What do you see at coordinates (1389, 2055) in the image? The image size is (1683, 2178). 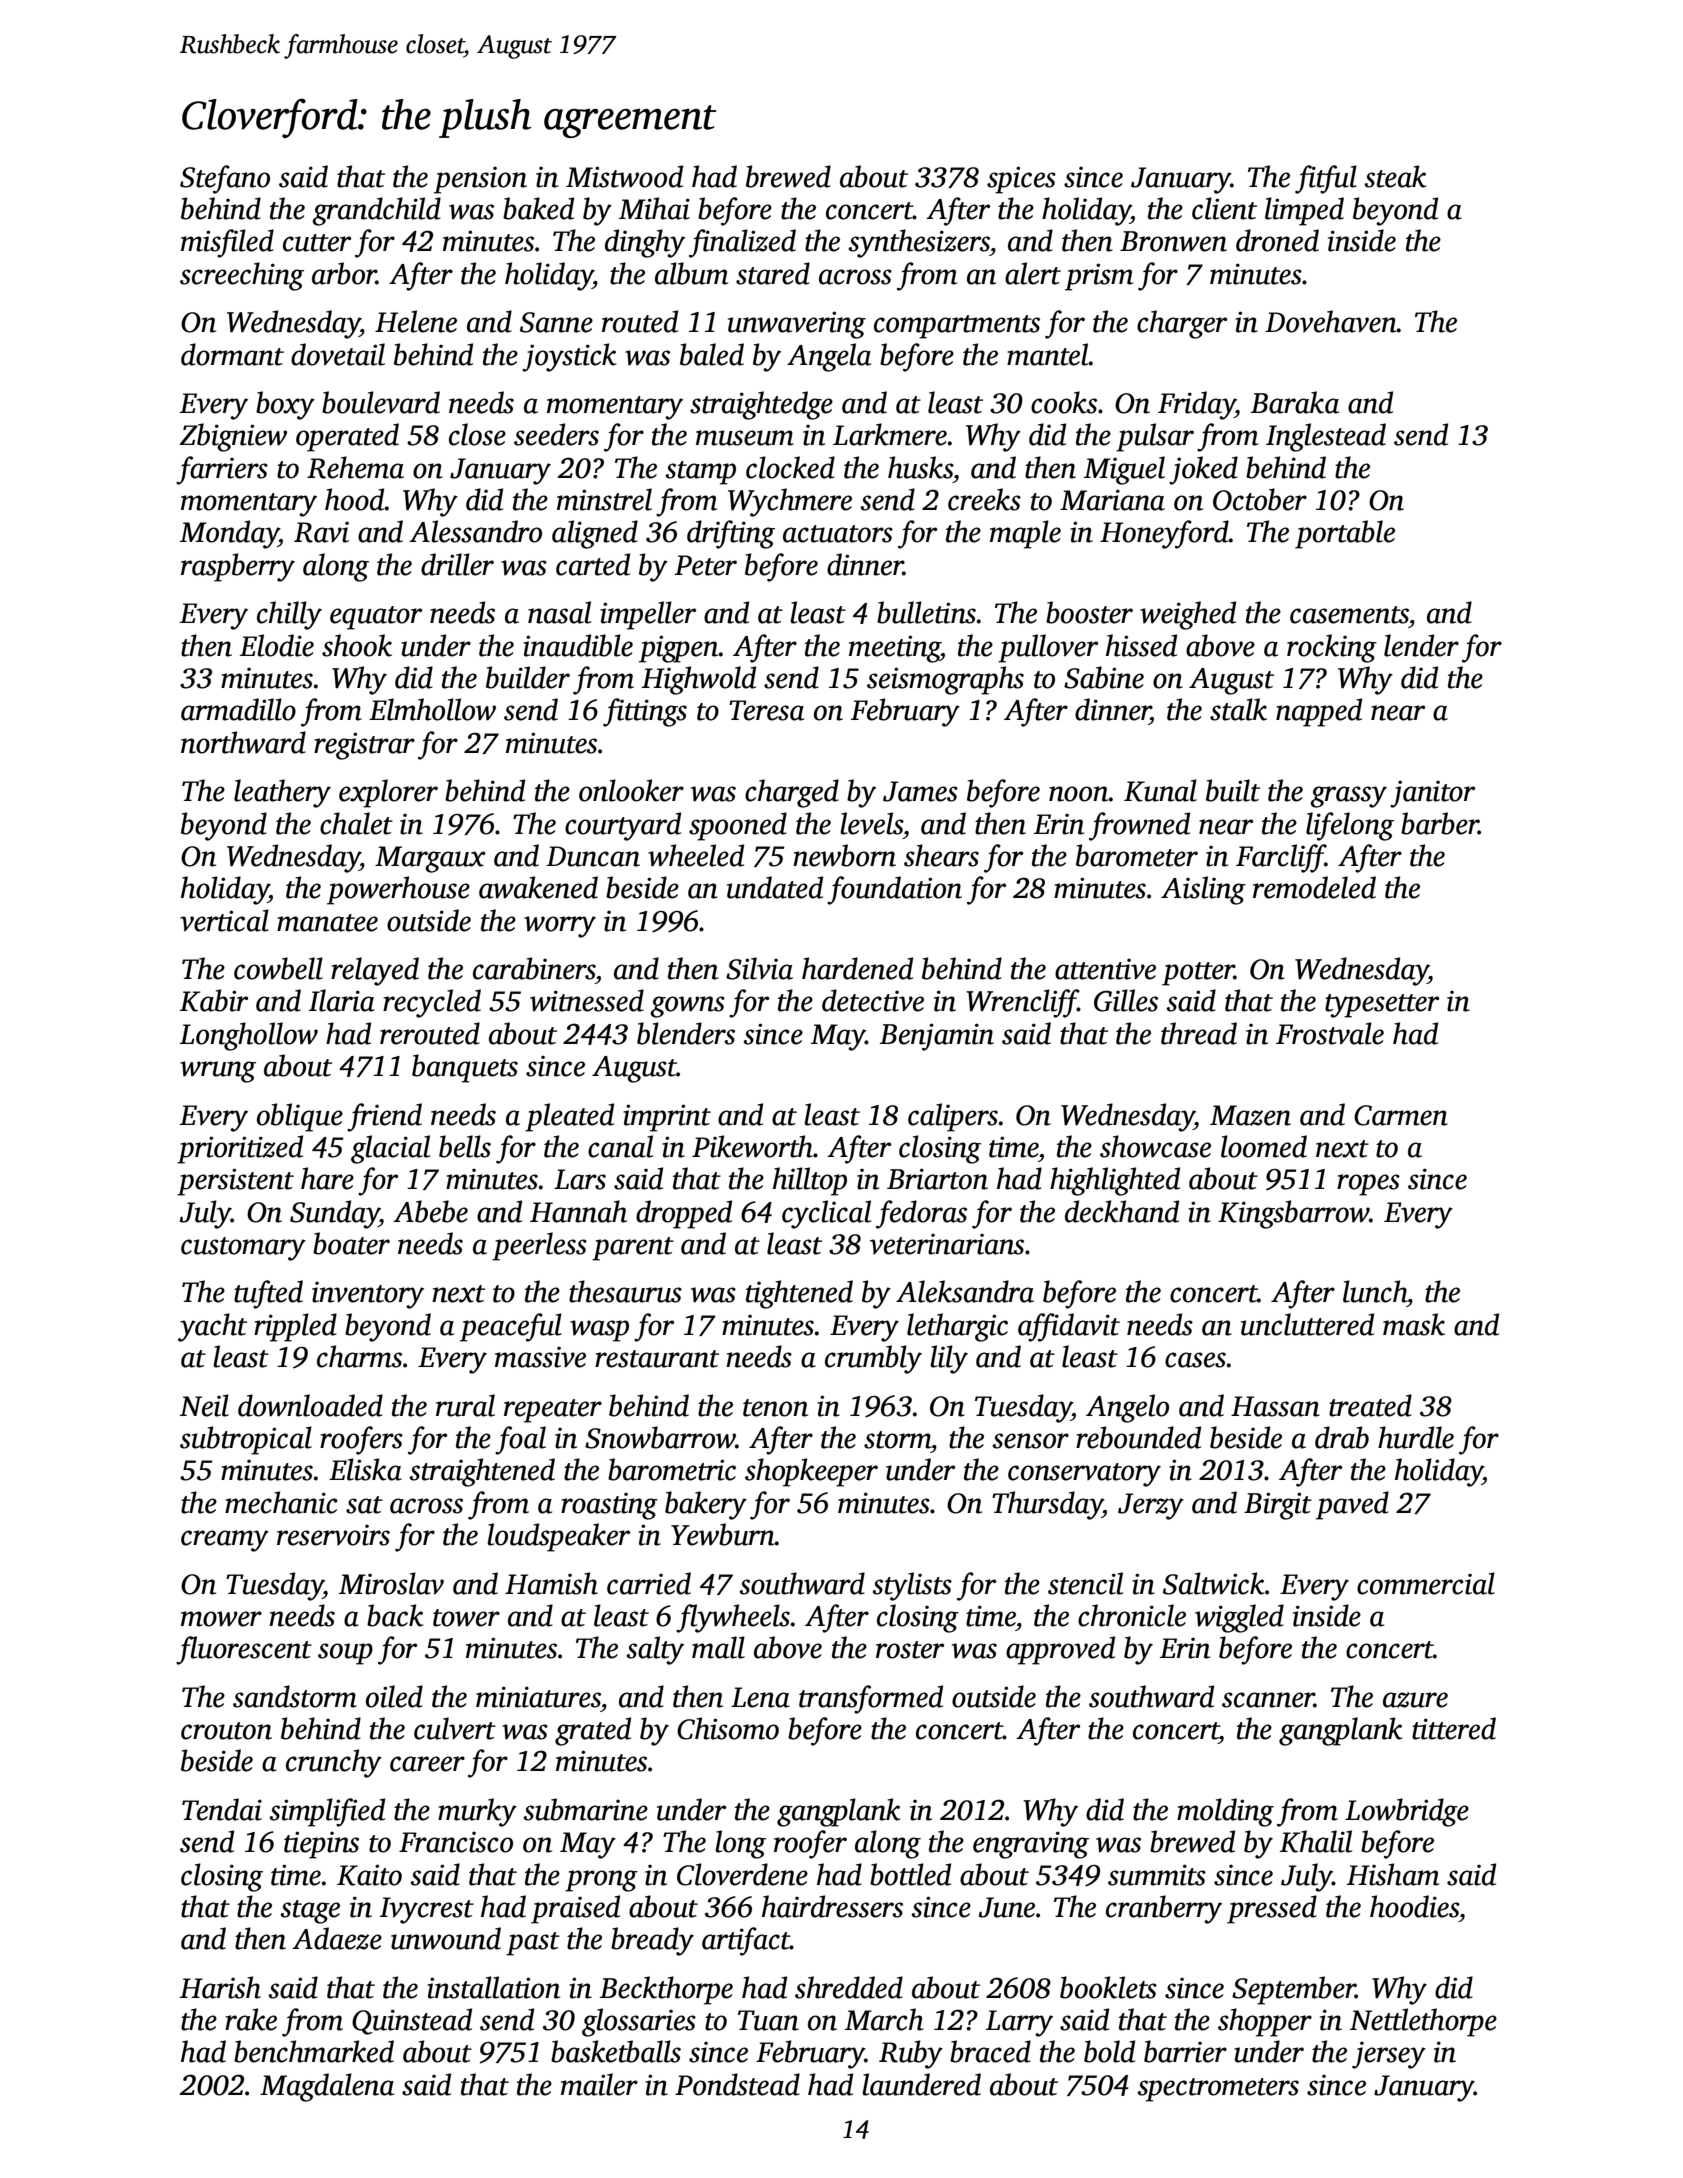 I see `jersey` at bounding box center [1389, 2055].
